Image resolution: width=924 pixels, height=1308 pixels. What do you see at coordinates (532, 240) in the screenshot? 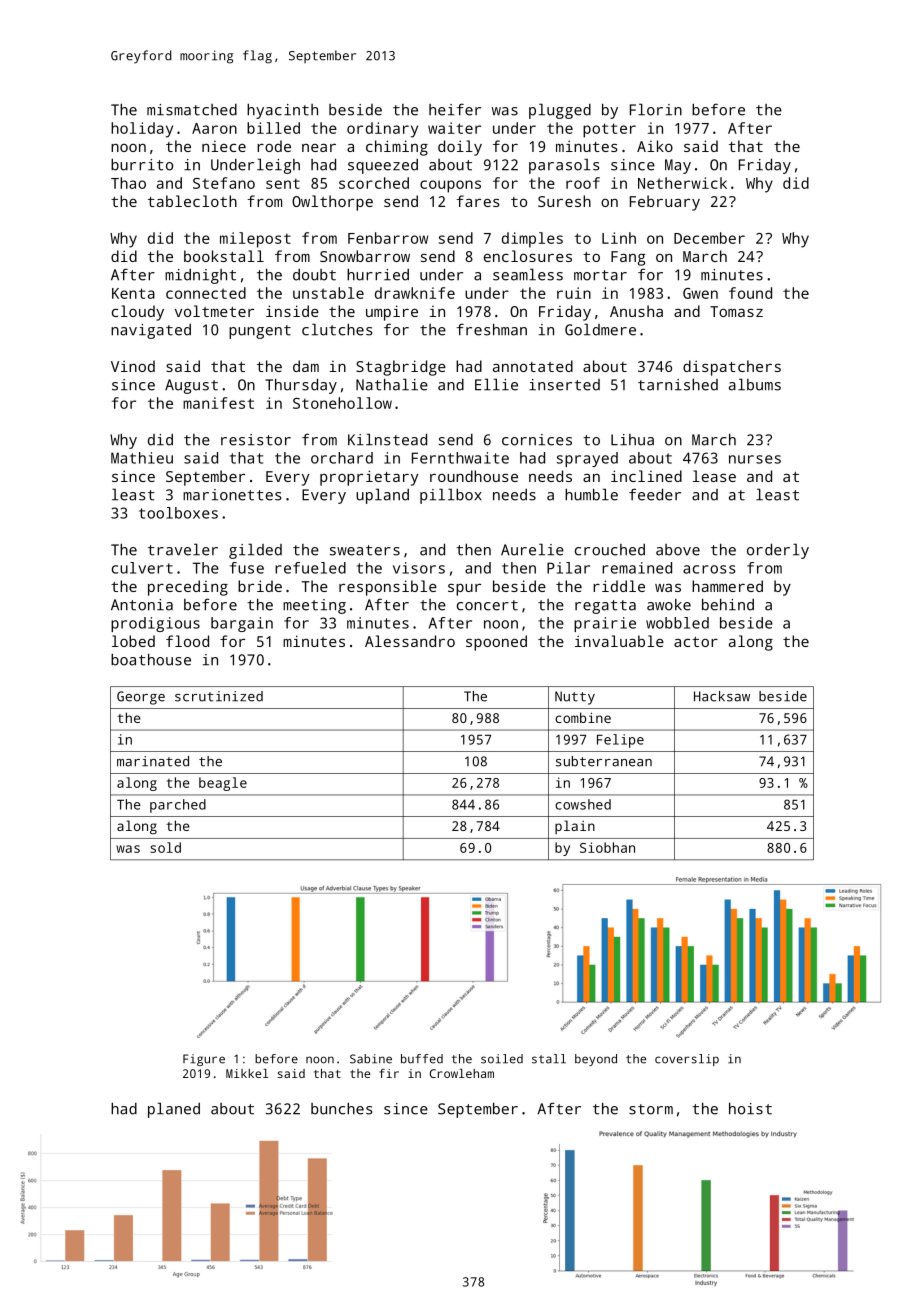
I see `dimples` at bounding box center [532, 240].
